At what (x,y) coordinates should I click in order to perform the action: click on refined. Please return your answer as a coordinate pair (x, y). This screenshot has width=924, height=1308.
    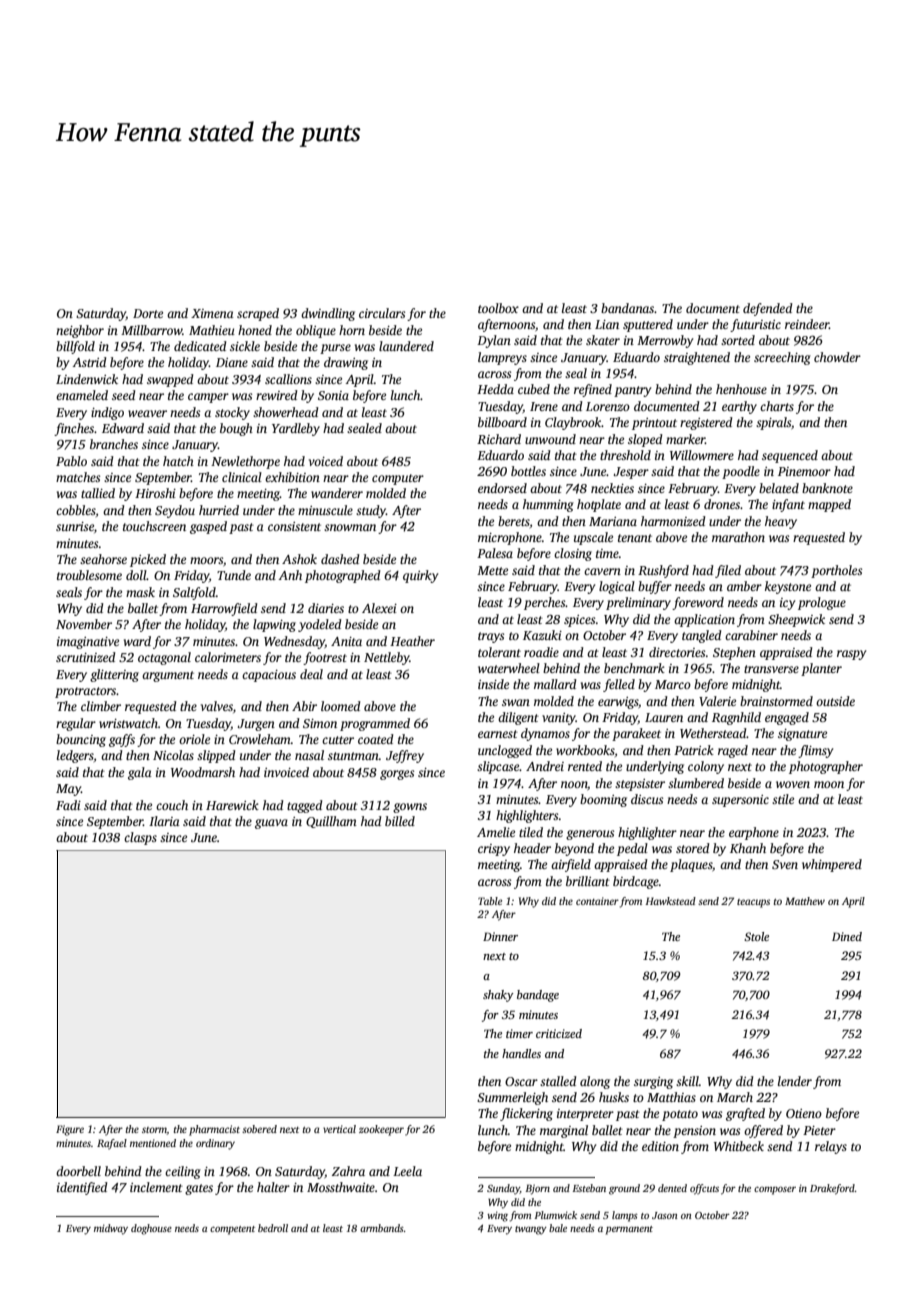
    Looking at the image, I should click on (593, 390).
